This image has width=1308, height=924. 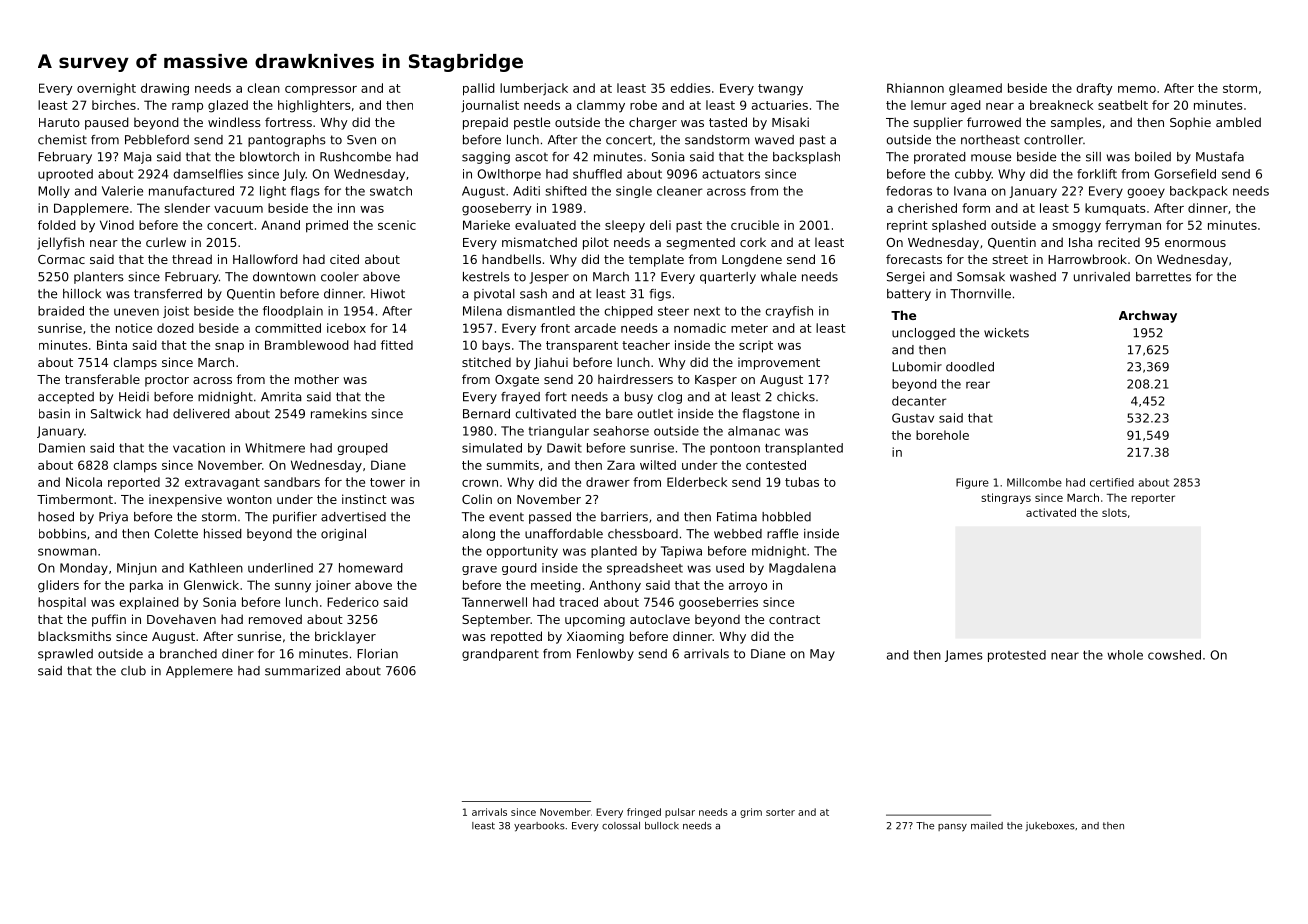 What do you see at coordinates (234, 122) in the image?
I see `windless` at bounding box center [234, 122].
